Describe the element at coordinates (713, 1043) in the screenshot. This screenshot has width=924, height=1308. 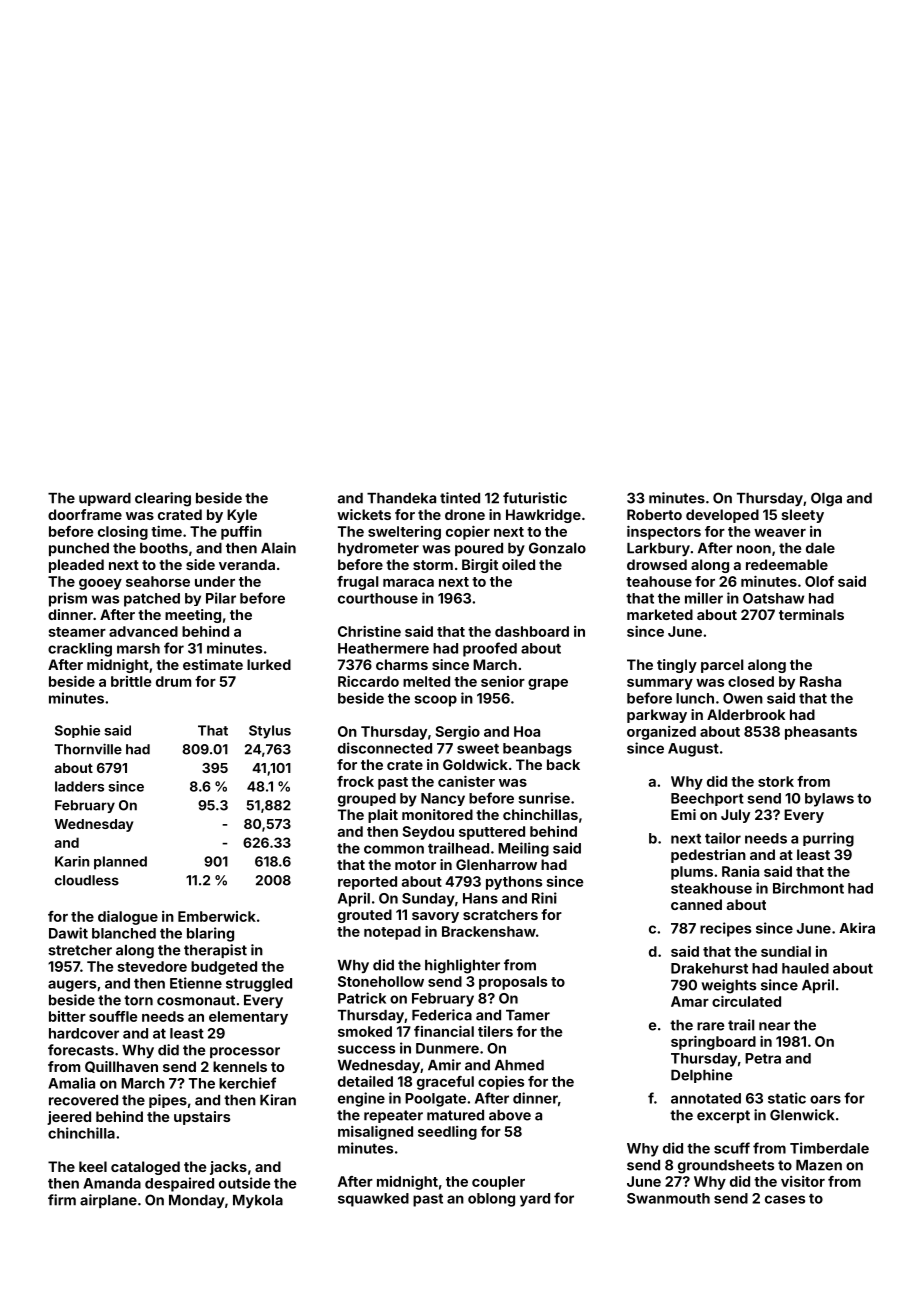
I see `springboard` at that location.
